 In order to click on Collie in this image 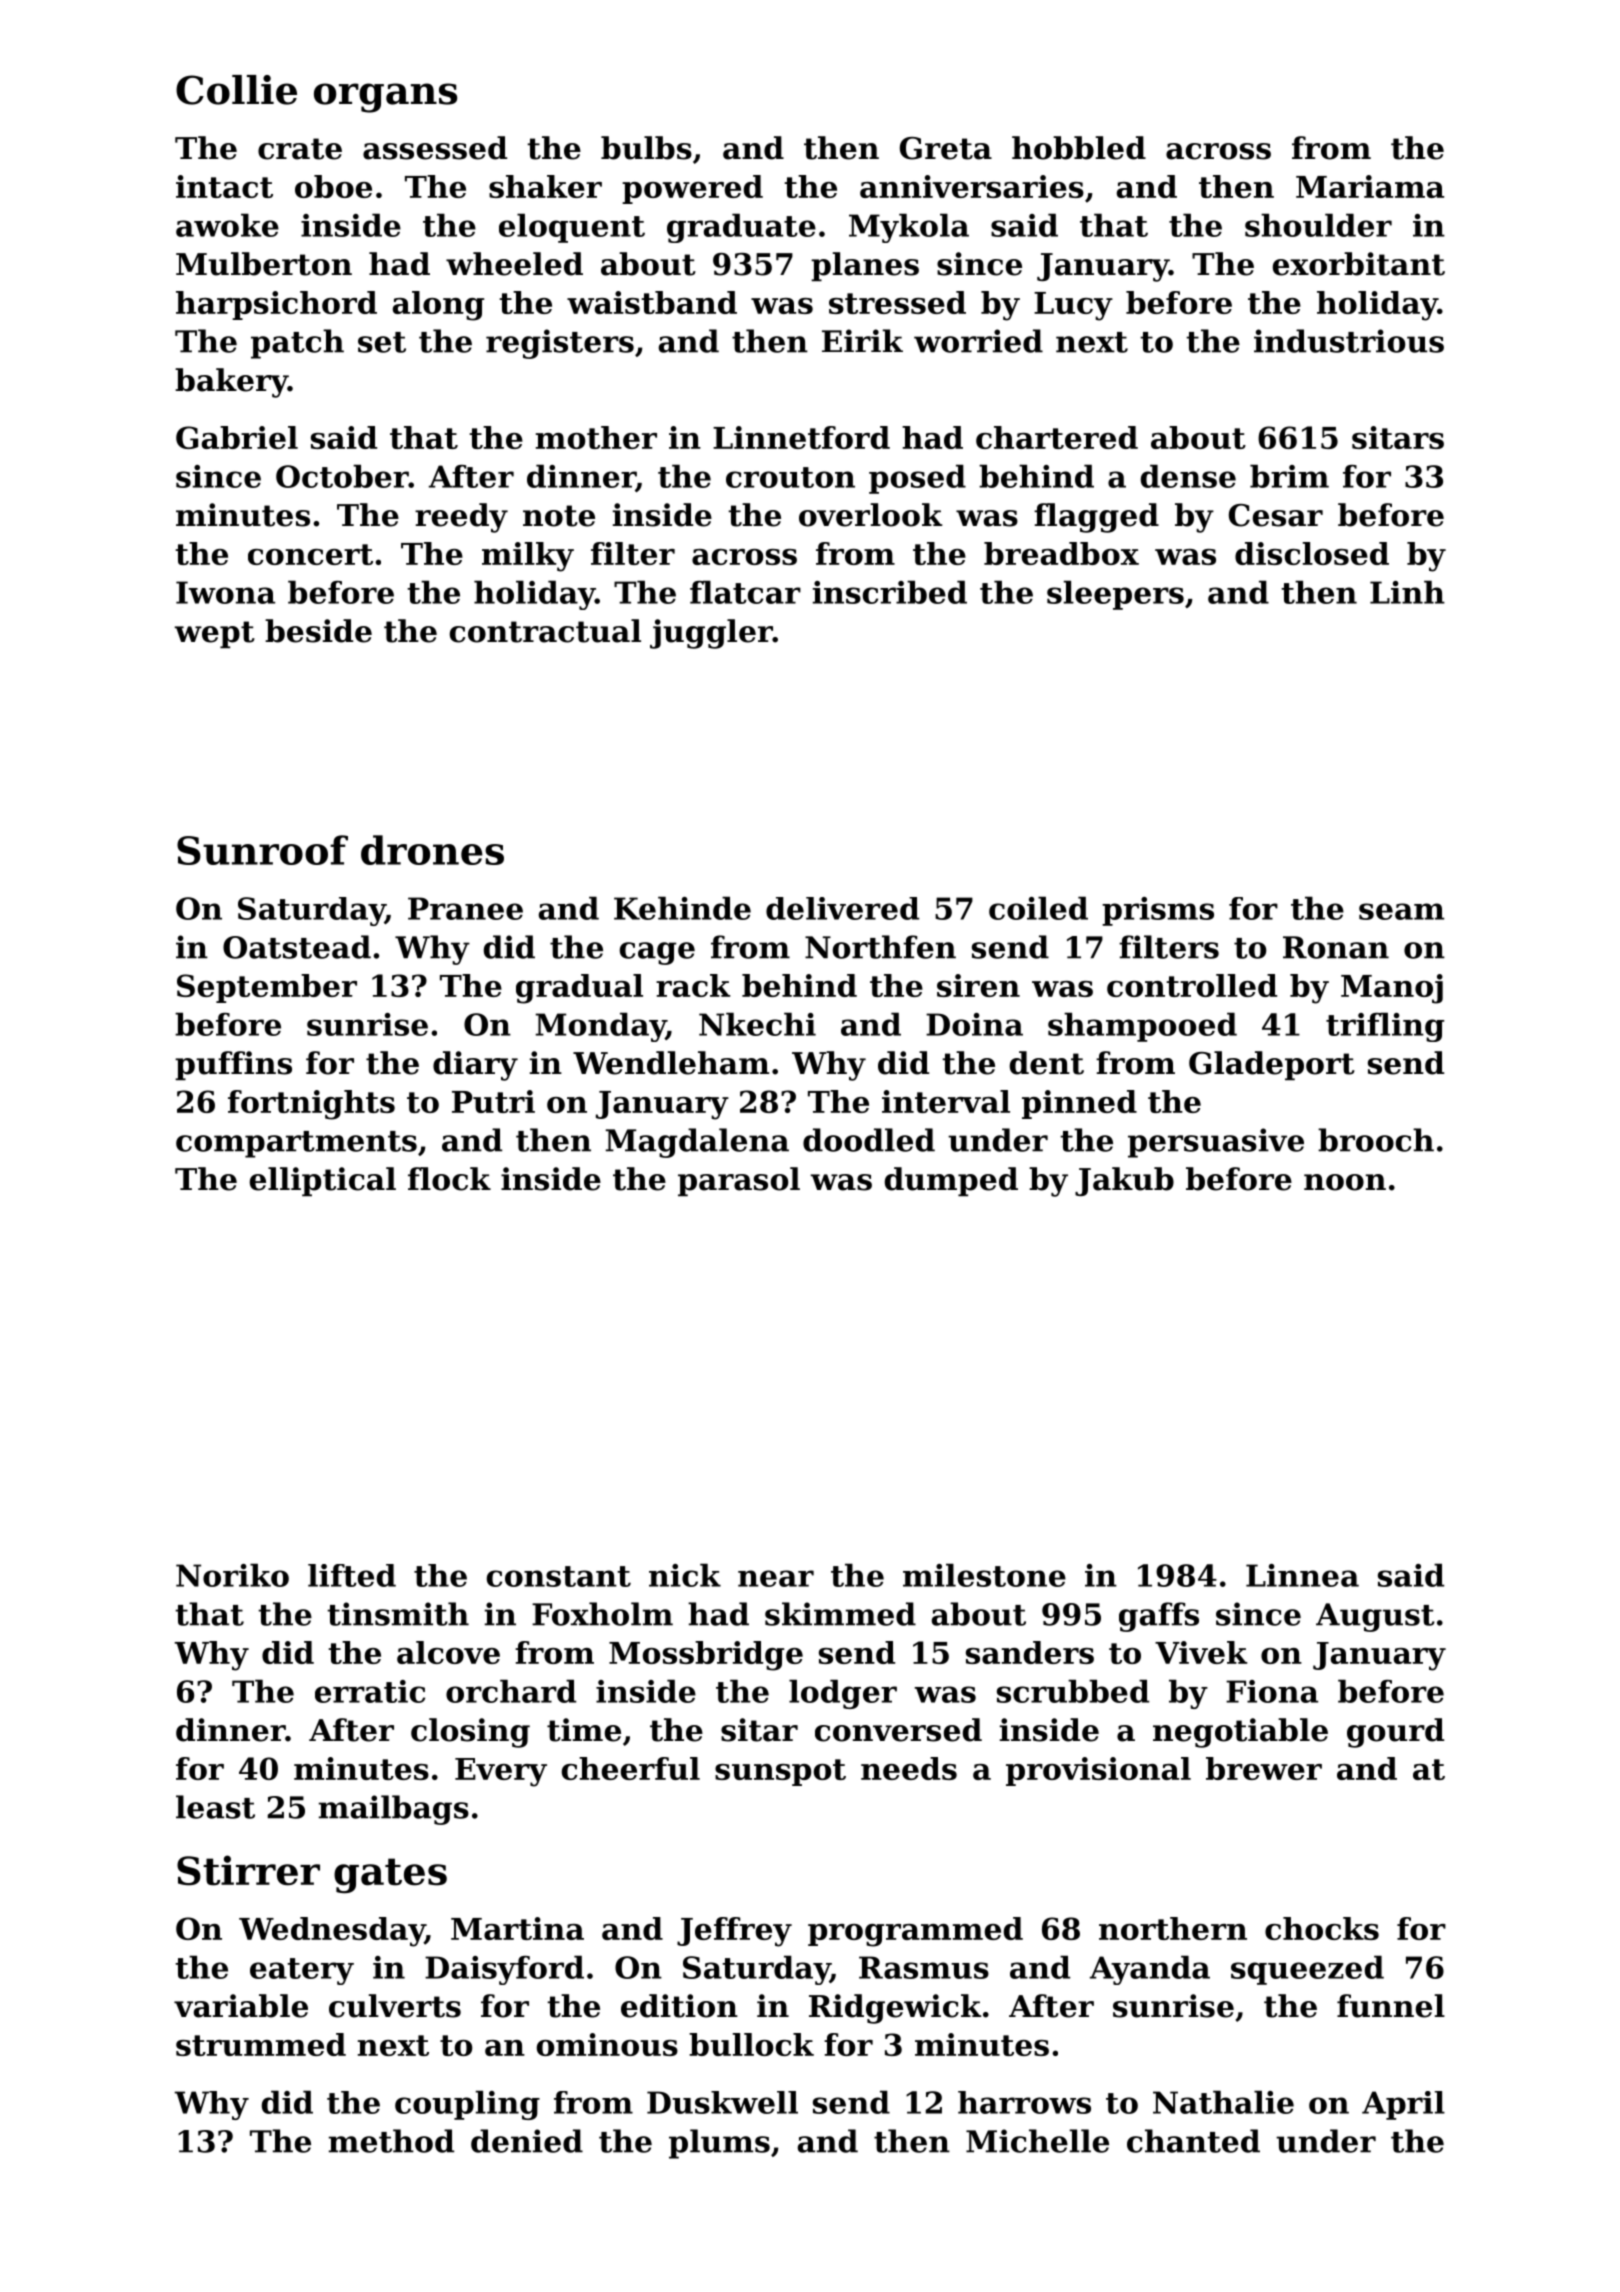, I will do `click(236, 90)`.
